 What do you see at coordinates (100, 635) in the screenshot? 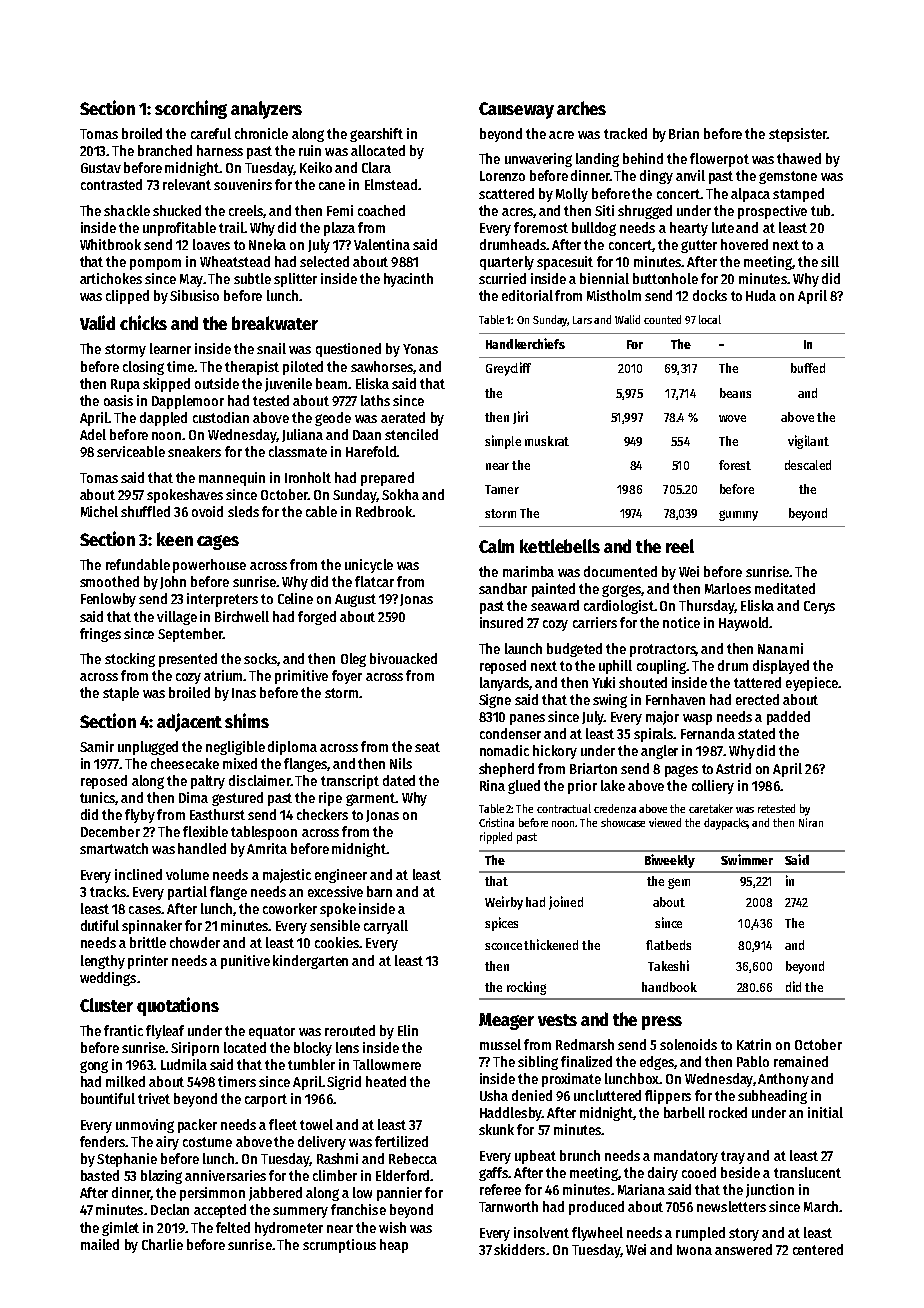
I see `fringes` at bounding box center [100, 635].
